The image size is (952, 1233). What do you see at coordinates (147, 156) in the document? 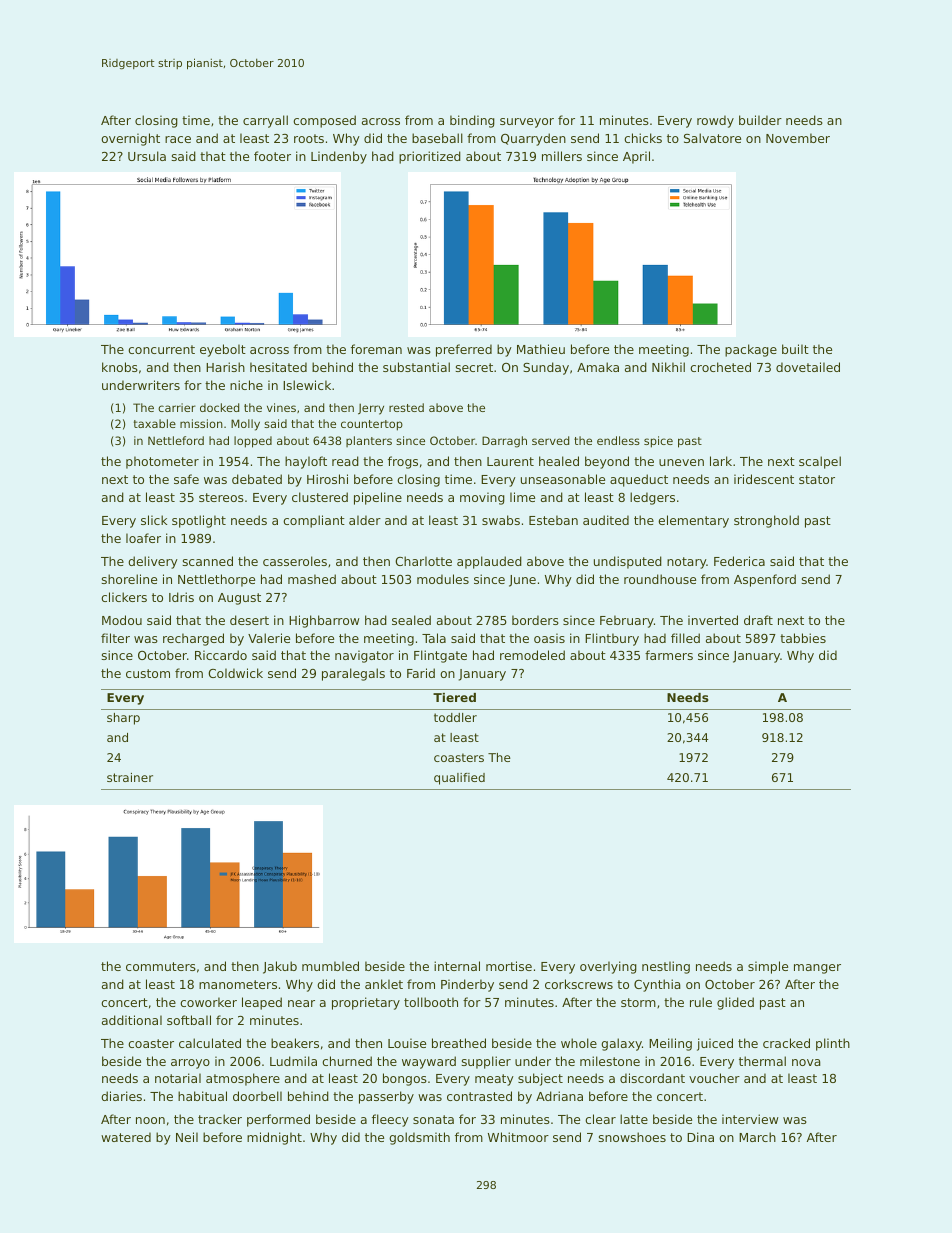
I see `Ursula` at bounding box center [147, 156].
